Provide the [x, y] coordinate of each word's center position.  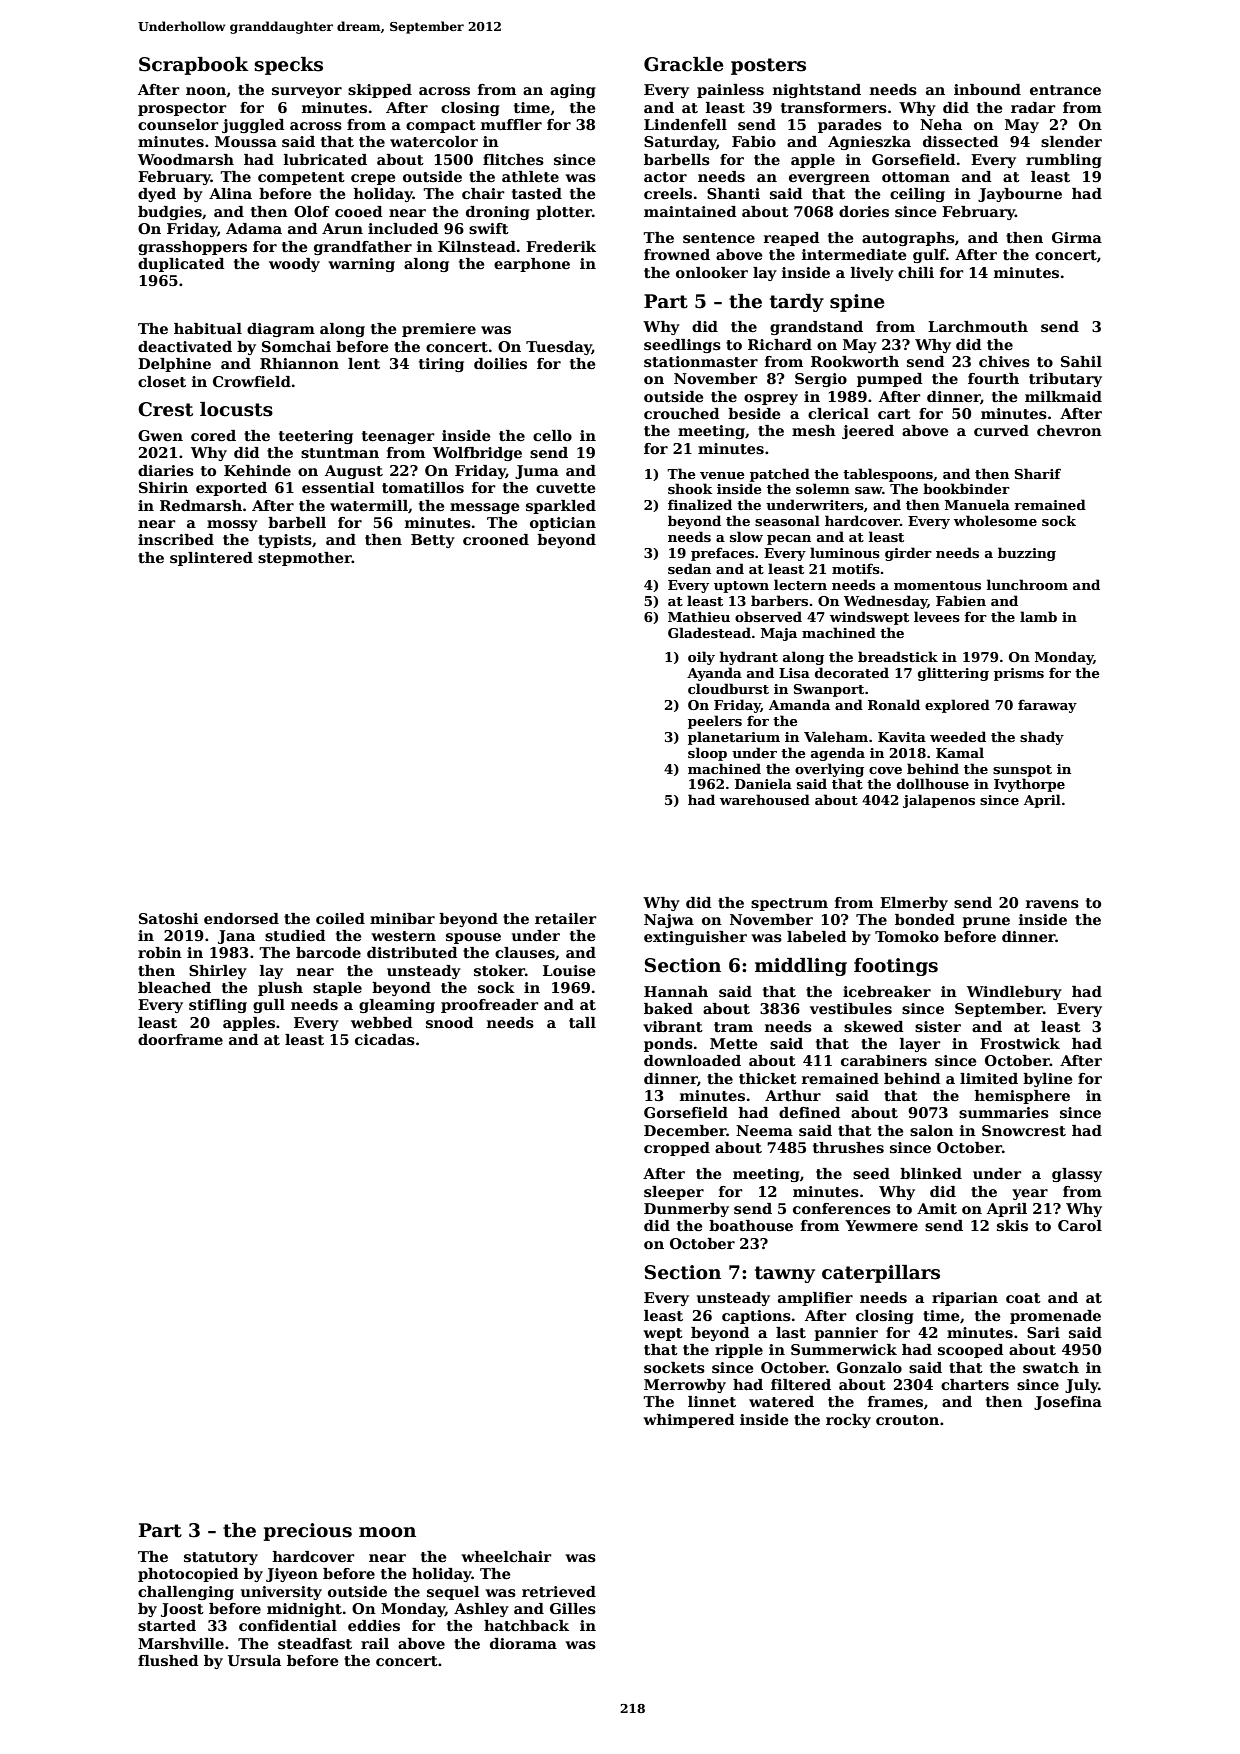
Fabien [961, 600]
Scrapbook [193, 66]
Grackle [684, 64]
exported [231, 489]
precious [308, 1532]
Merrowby [685, 1386]
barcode [328, 952]
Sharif [1038, 473]
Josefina [1068, 1403]
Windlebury [1014, 993]
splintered [211, 559]
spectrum [789, 904]
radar [1033, 107]
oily [701, 658]
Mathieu [699, 616]
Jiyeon [292, 1575]
